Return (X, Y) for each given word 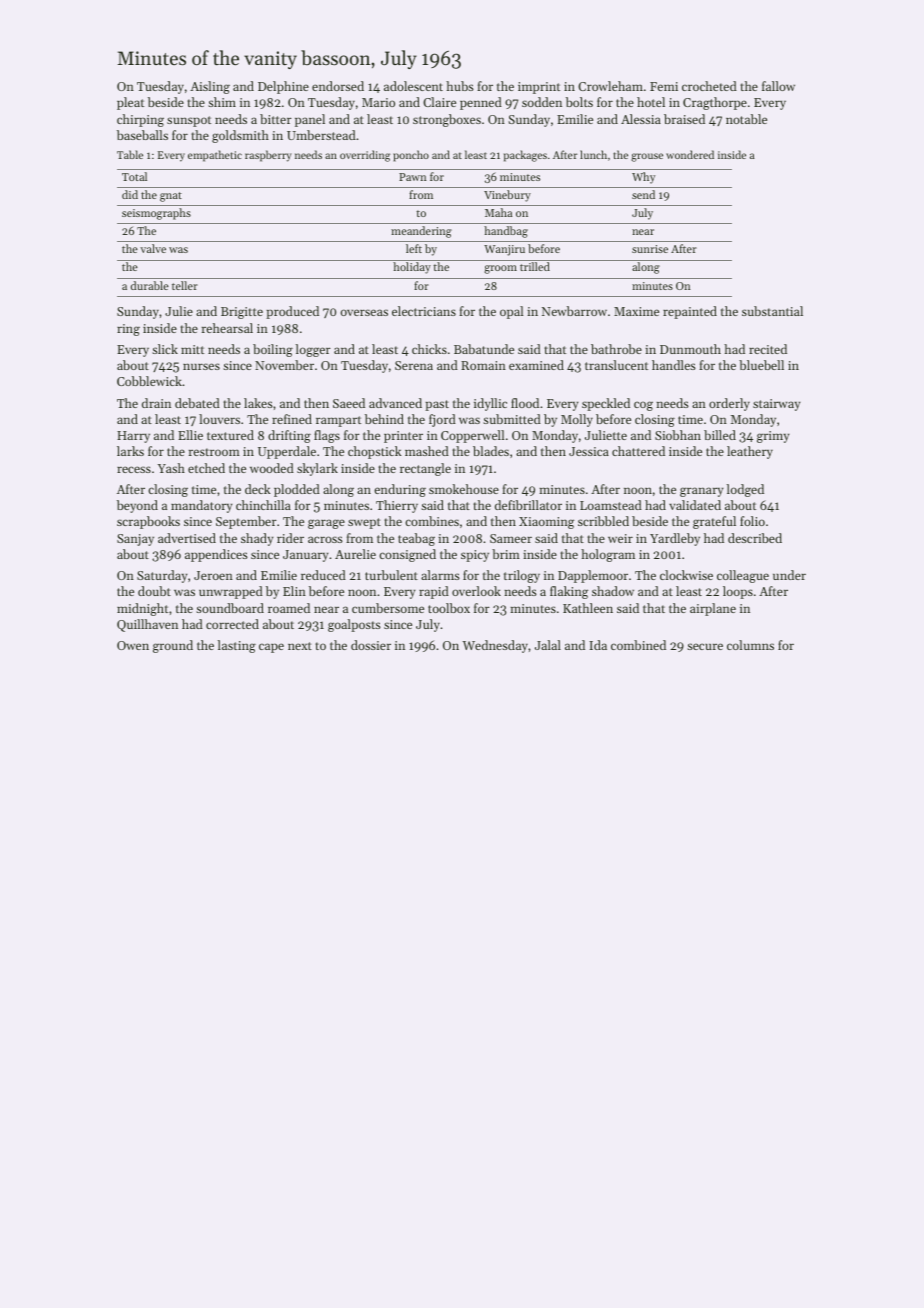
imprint (539, 88)
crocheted (709, 86)
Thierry (397, 506)
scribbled (603, 521)
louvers (219, 419)
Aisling (210, 87)
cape (271, 648)
